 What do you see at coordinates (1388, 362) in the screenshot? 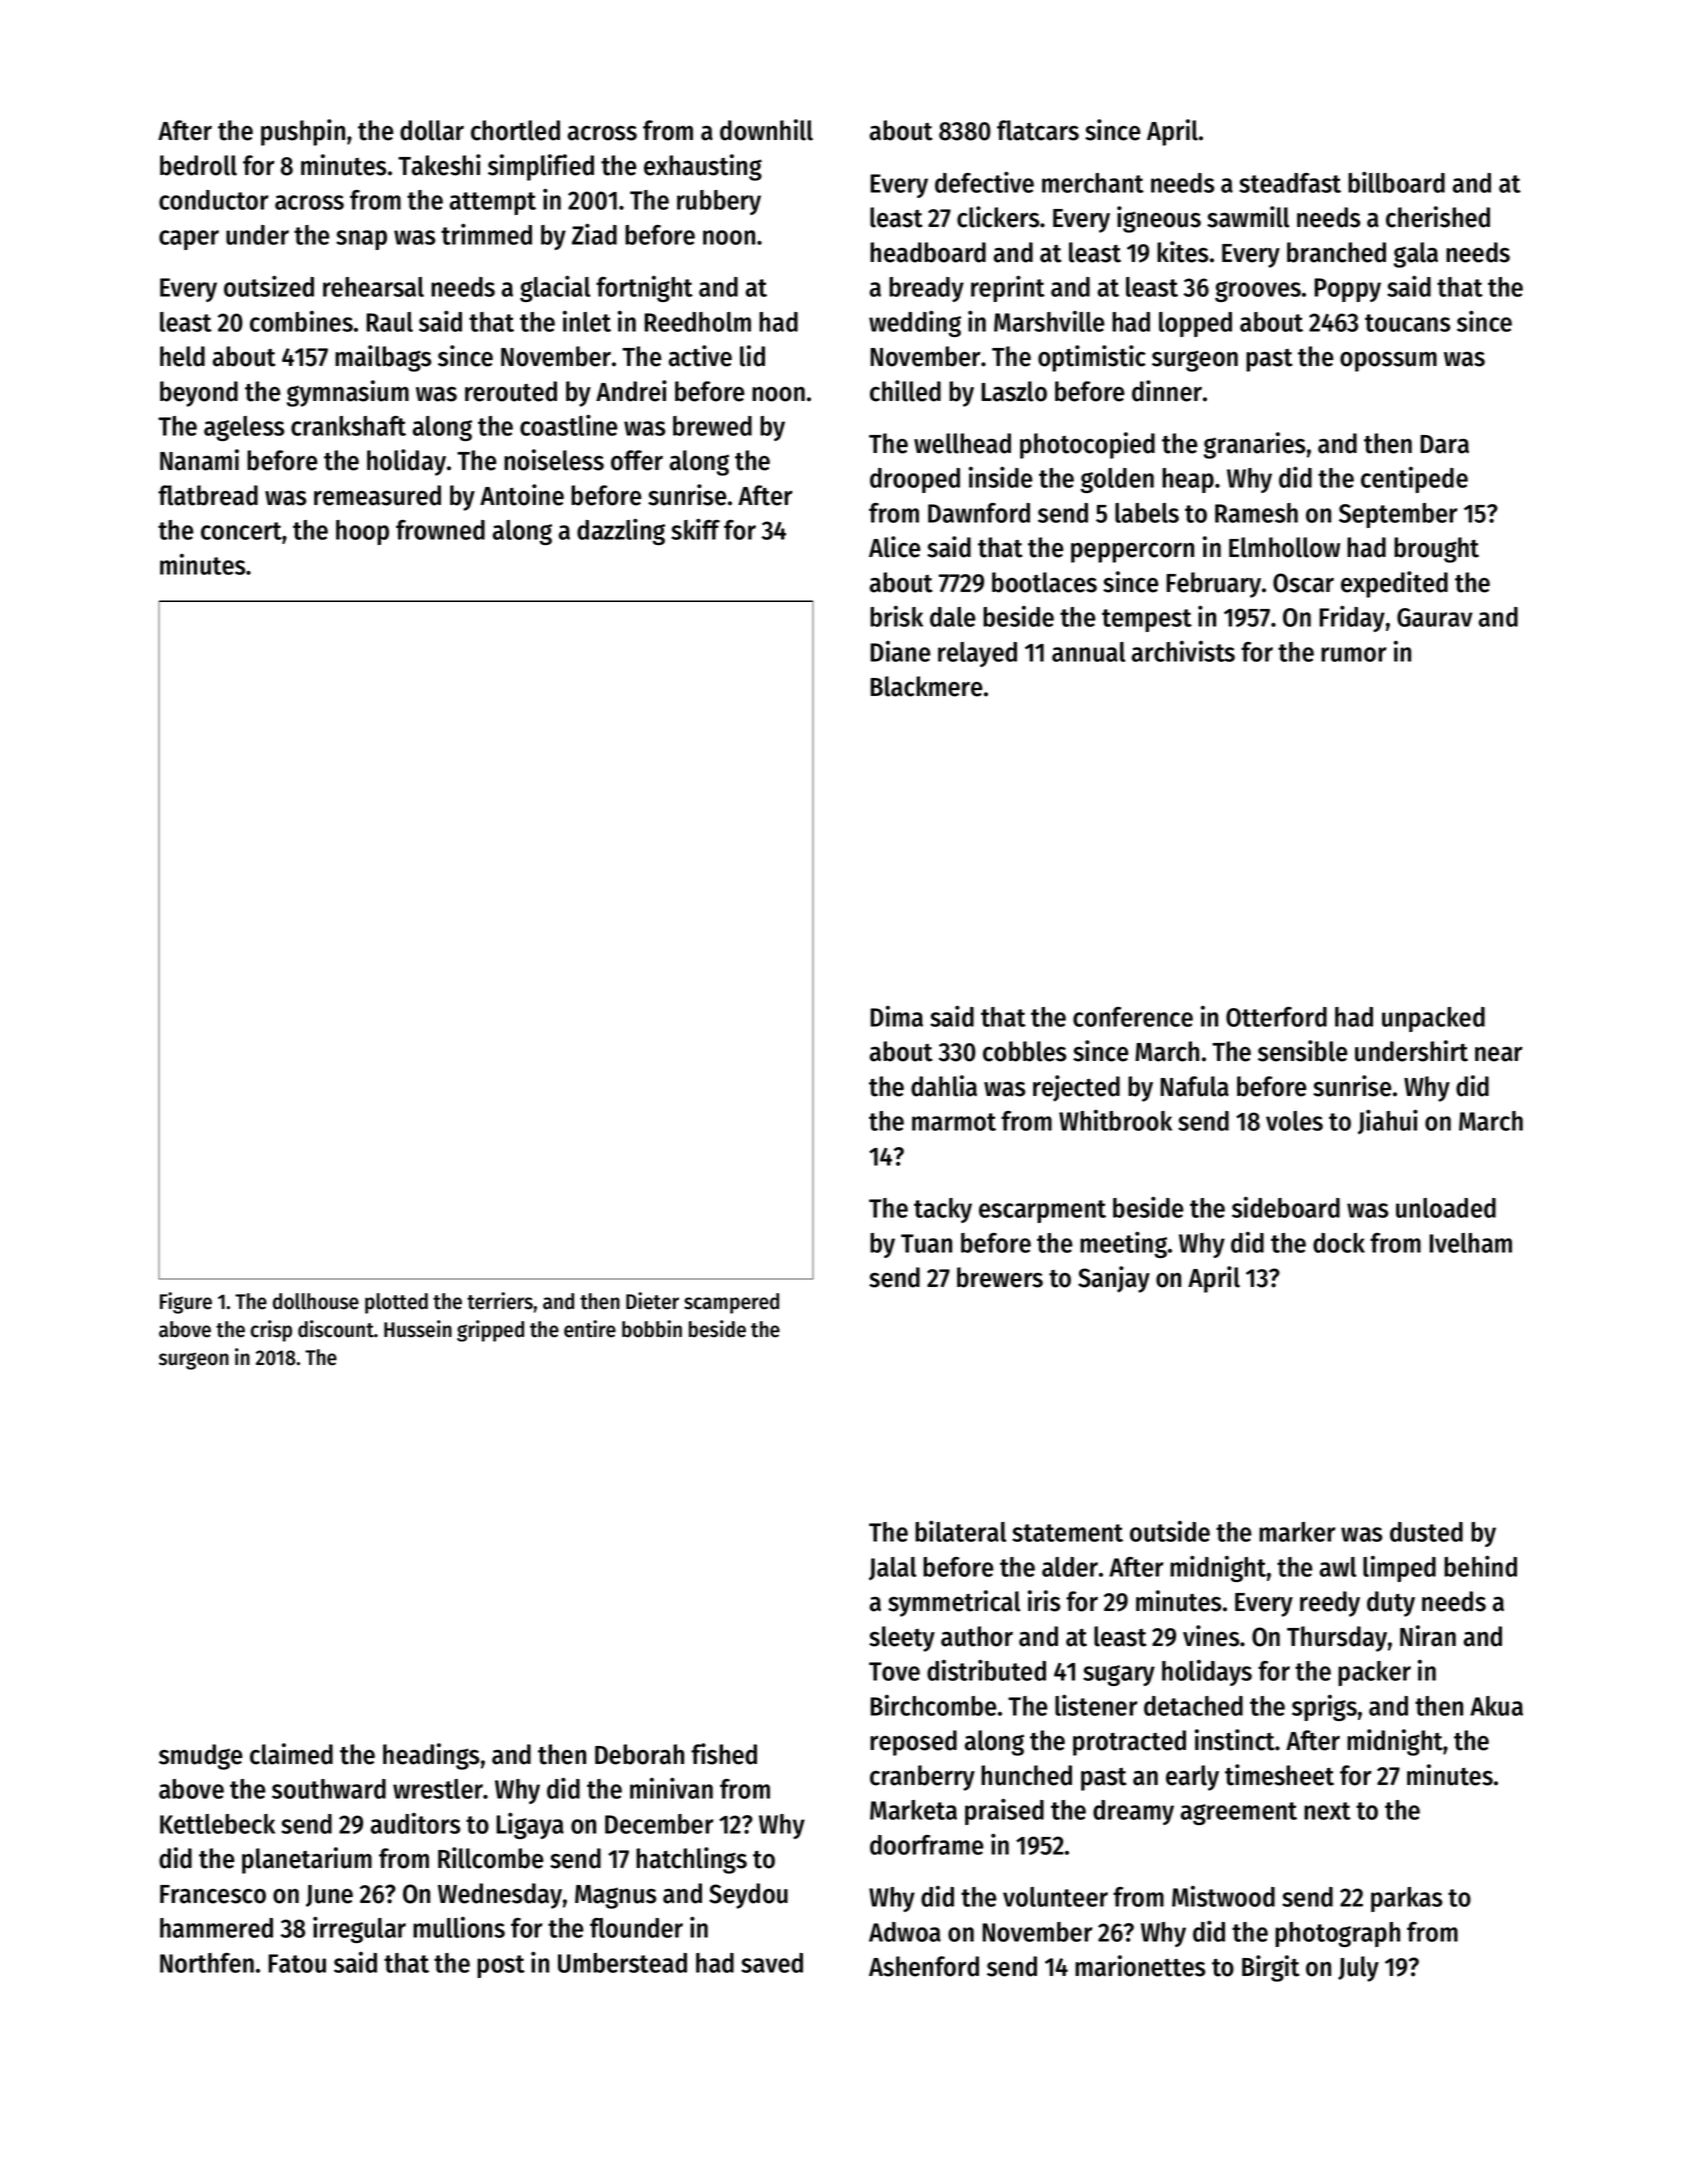
I see `opossum` at bounding box center [1388, 362].
